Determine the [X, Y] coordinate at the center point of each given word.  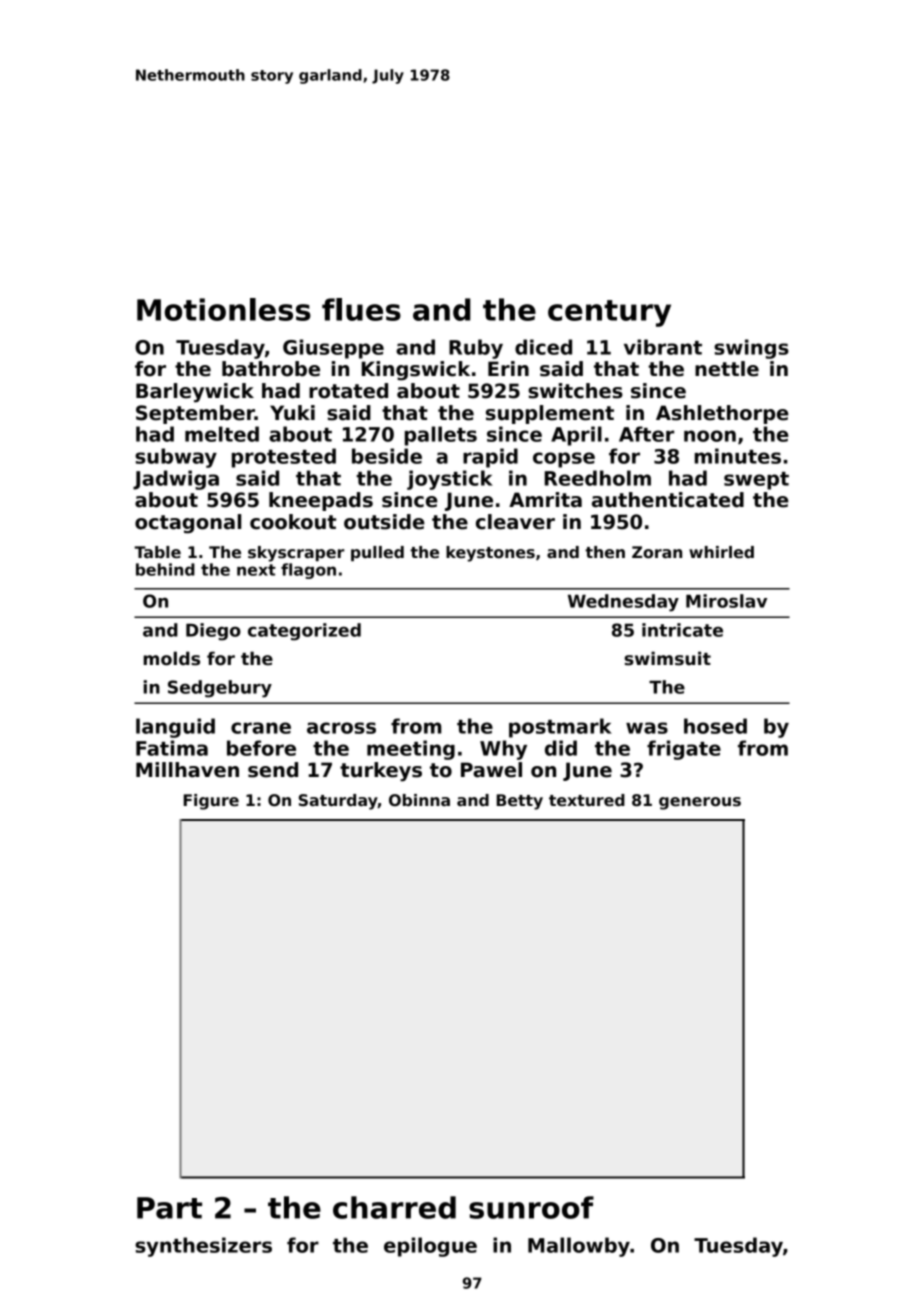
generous [700, 803]
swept [756, 481]
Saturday [338, 802]
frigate [684, 750]
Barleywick [195, 393]
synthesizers [203, 1247]
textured [587, 800]
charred [394, 1207]
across [341, 728]
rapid [490, 458]
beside [387, 456]
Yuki [292, 413]
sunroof [531, 1207]
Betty [520, 802]
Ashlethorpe [722, 414]
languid [175, 728]
